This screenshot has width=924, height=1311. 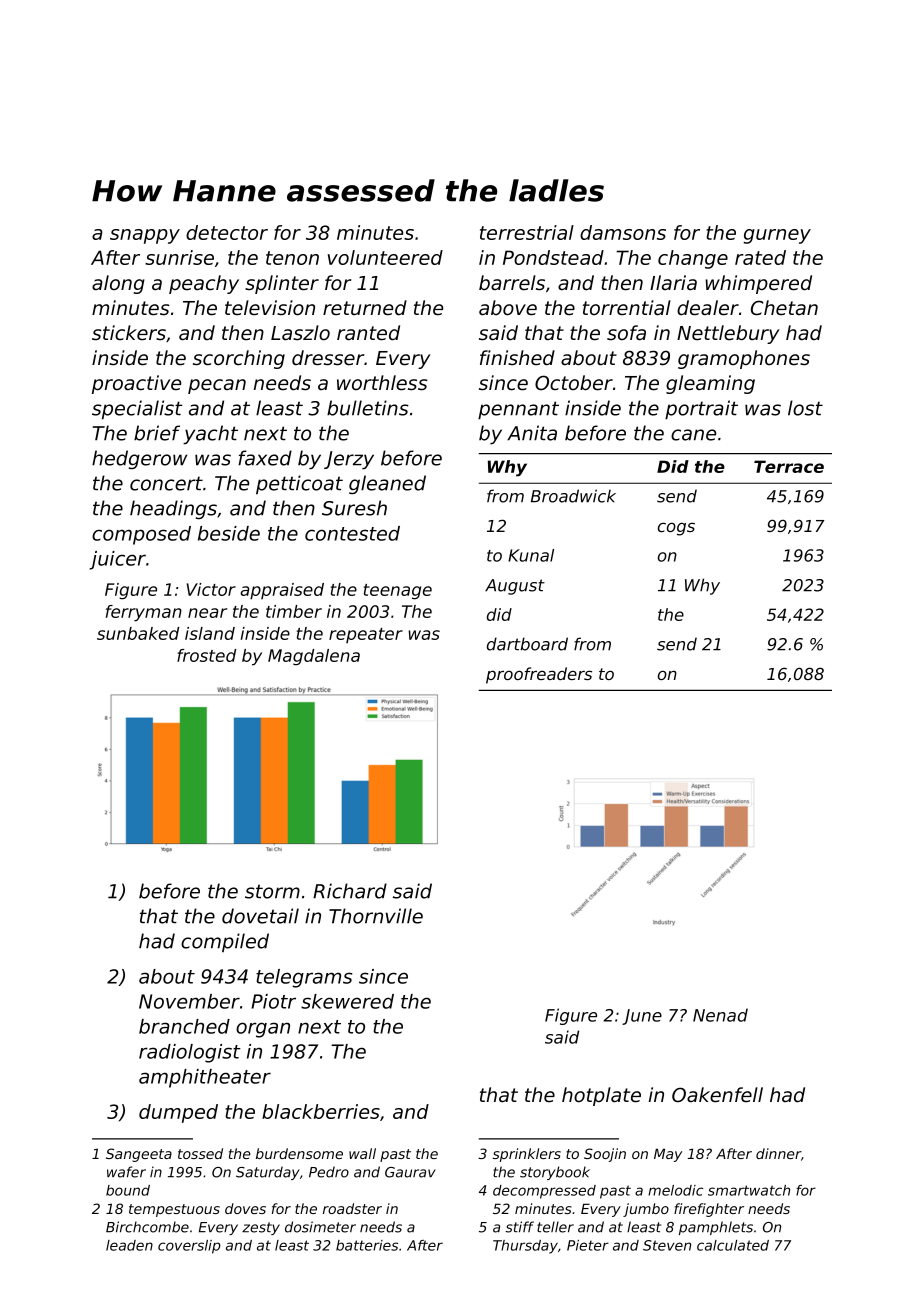 What do you see at coordinates (777, 236) in the screenshot?
I see `gurney` at bounding box center [777, 236].
